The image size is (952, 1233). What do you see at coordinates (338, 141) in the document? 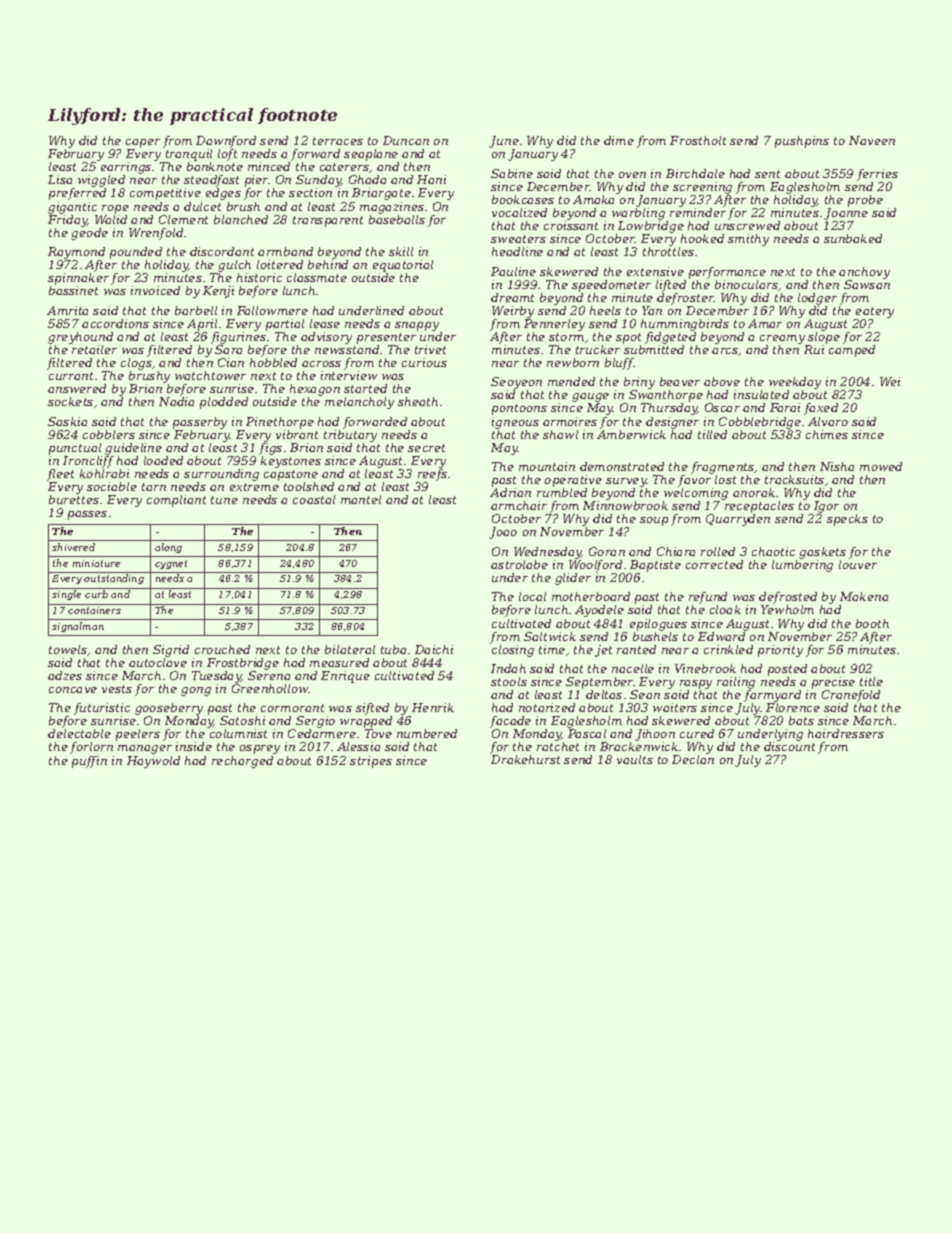
I see `terraces` at bounding box center [338, 141].
